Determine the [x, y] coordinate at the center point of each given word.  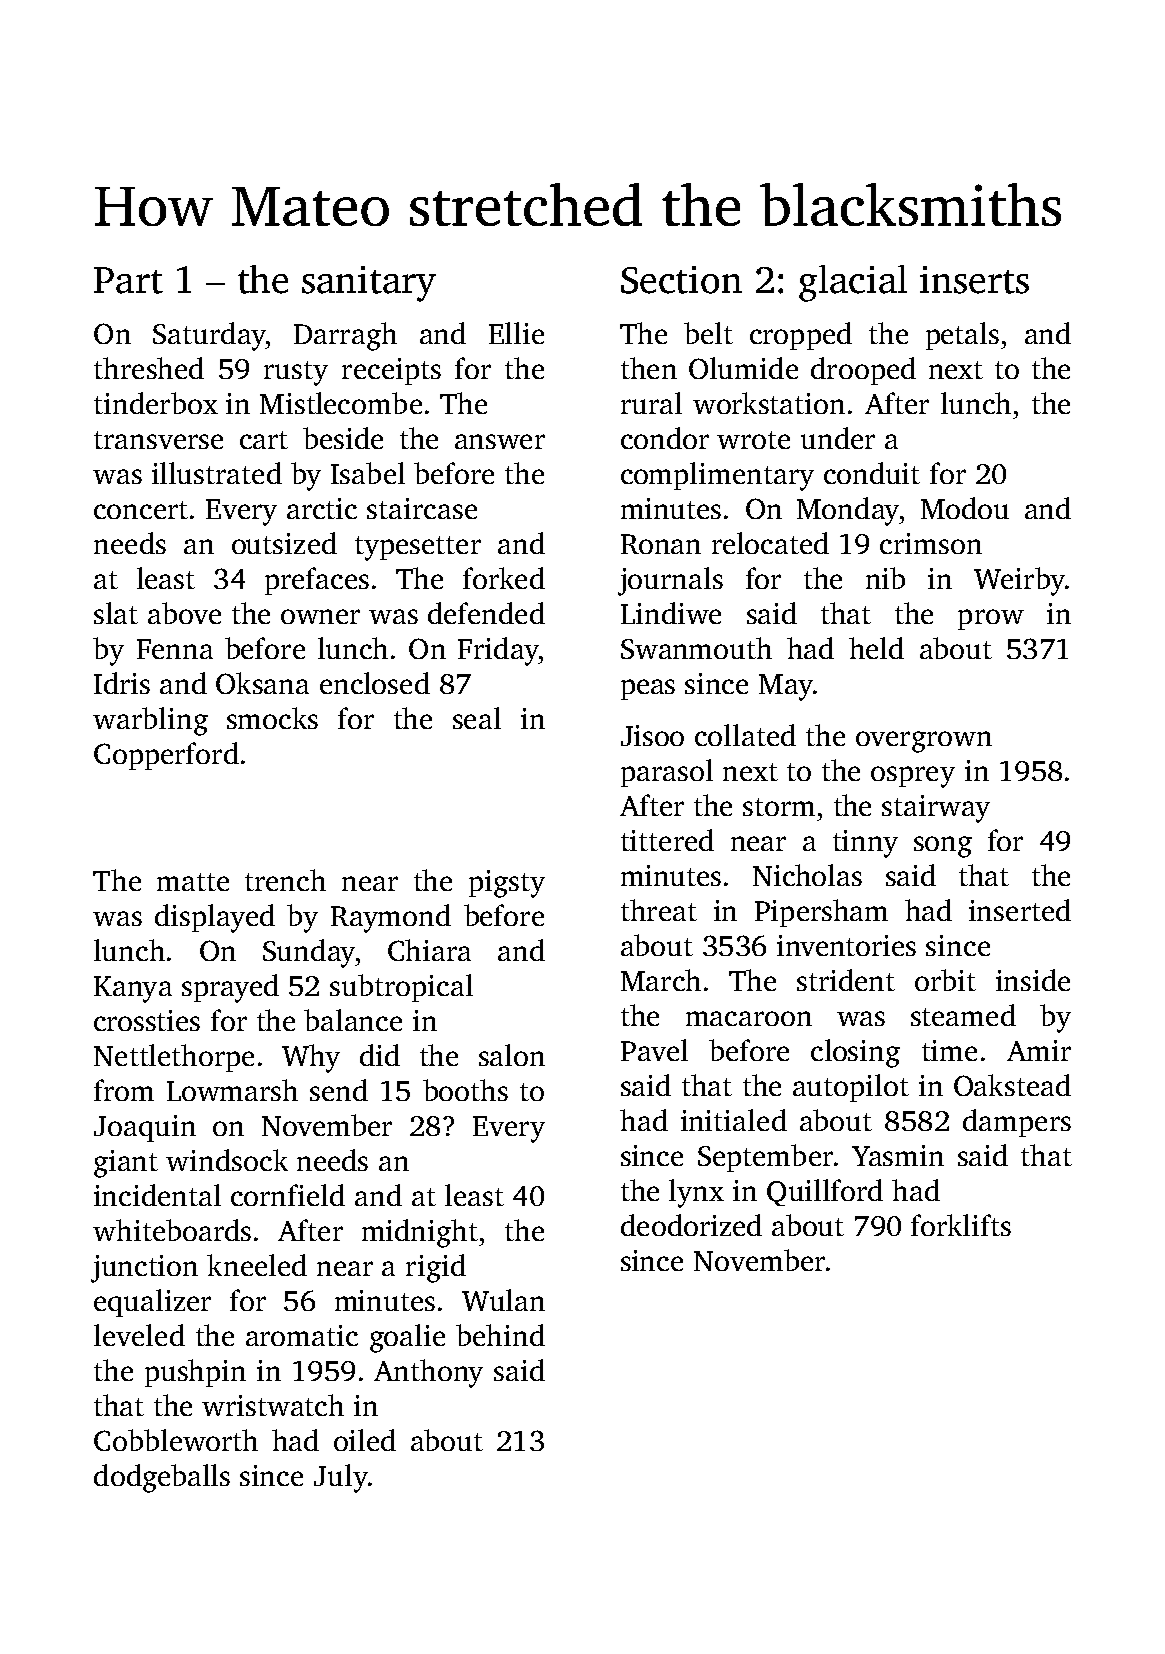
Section [681, 280]
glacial [853, 283]
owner [320, 616]
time [949, 1050]
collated [745, 735]
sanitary [369, 284]
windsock [227, 1160]
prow [991, 619]
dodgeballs [162, 1478]
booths [465, 1090]
